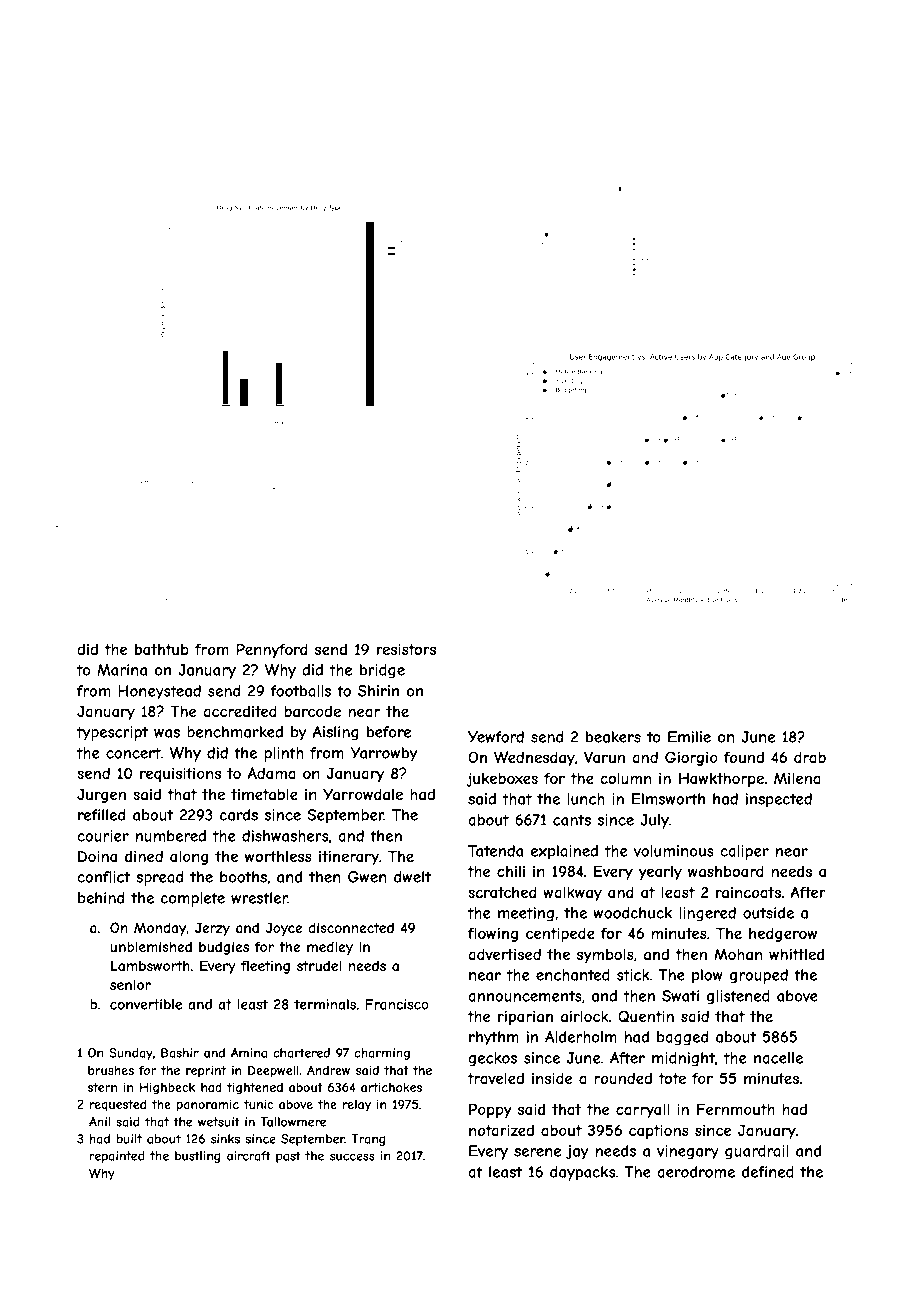  What do you see at coordinates (352, 1157) in the screenshot?
I see `success` at bounding box center [352, 1157].
